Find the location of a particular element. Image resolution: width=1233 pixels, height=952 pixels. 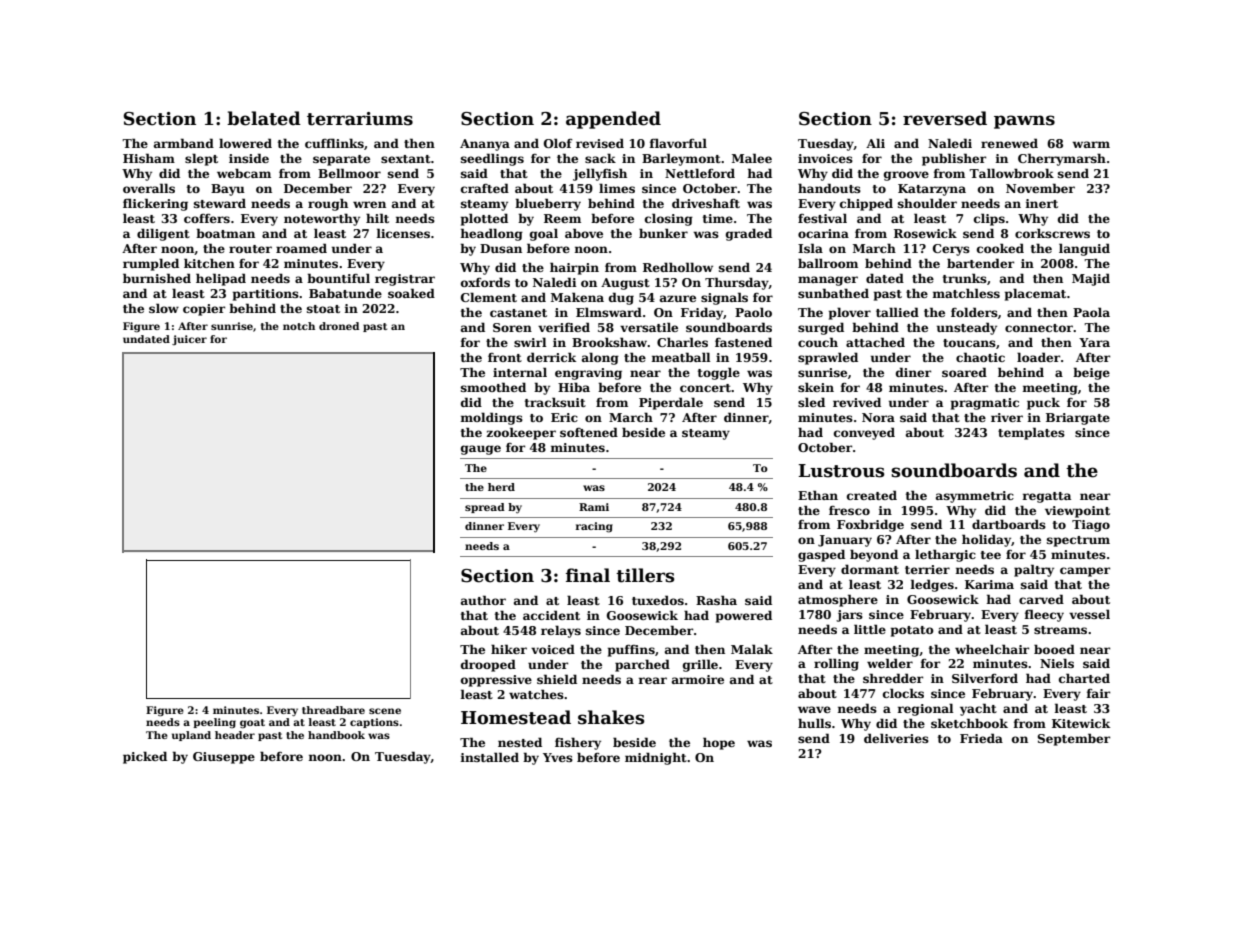

reversed is located at coordinates (945, 118).
